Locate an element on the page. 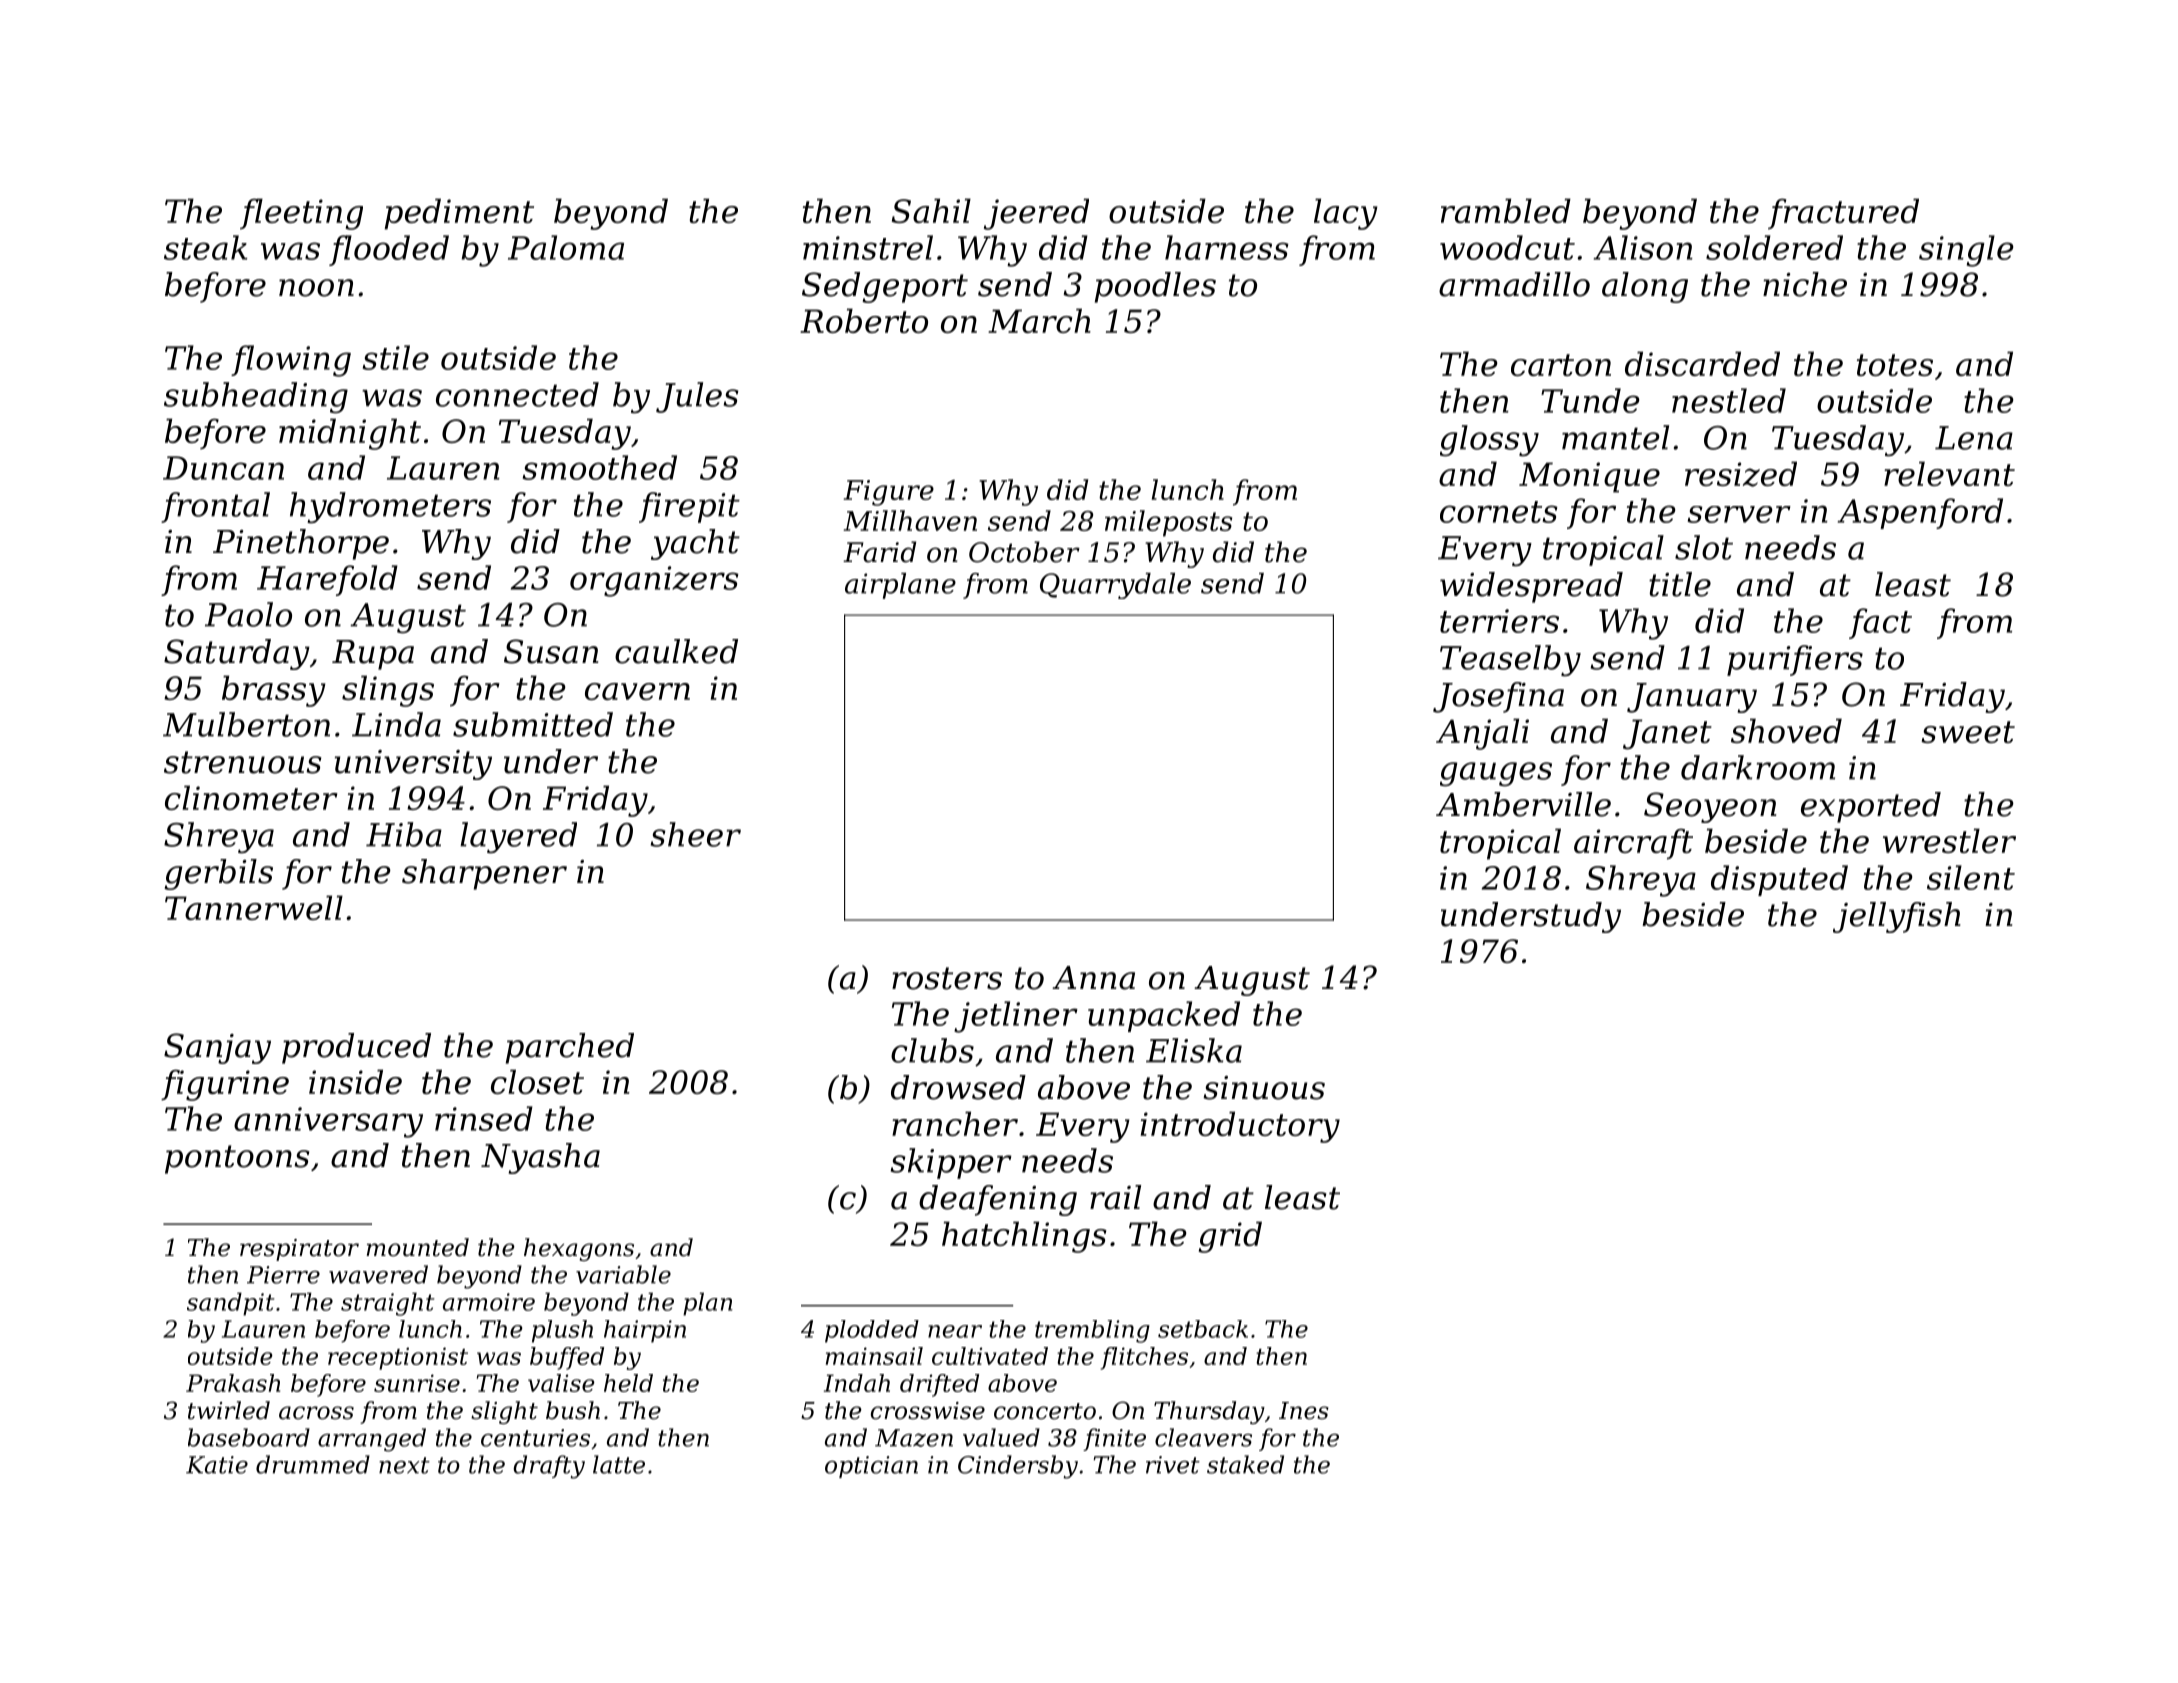 The image size is (2178, 1683). Farid is located at coordinates (879, 552).
